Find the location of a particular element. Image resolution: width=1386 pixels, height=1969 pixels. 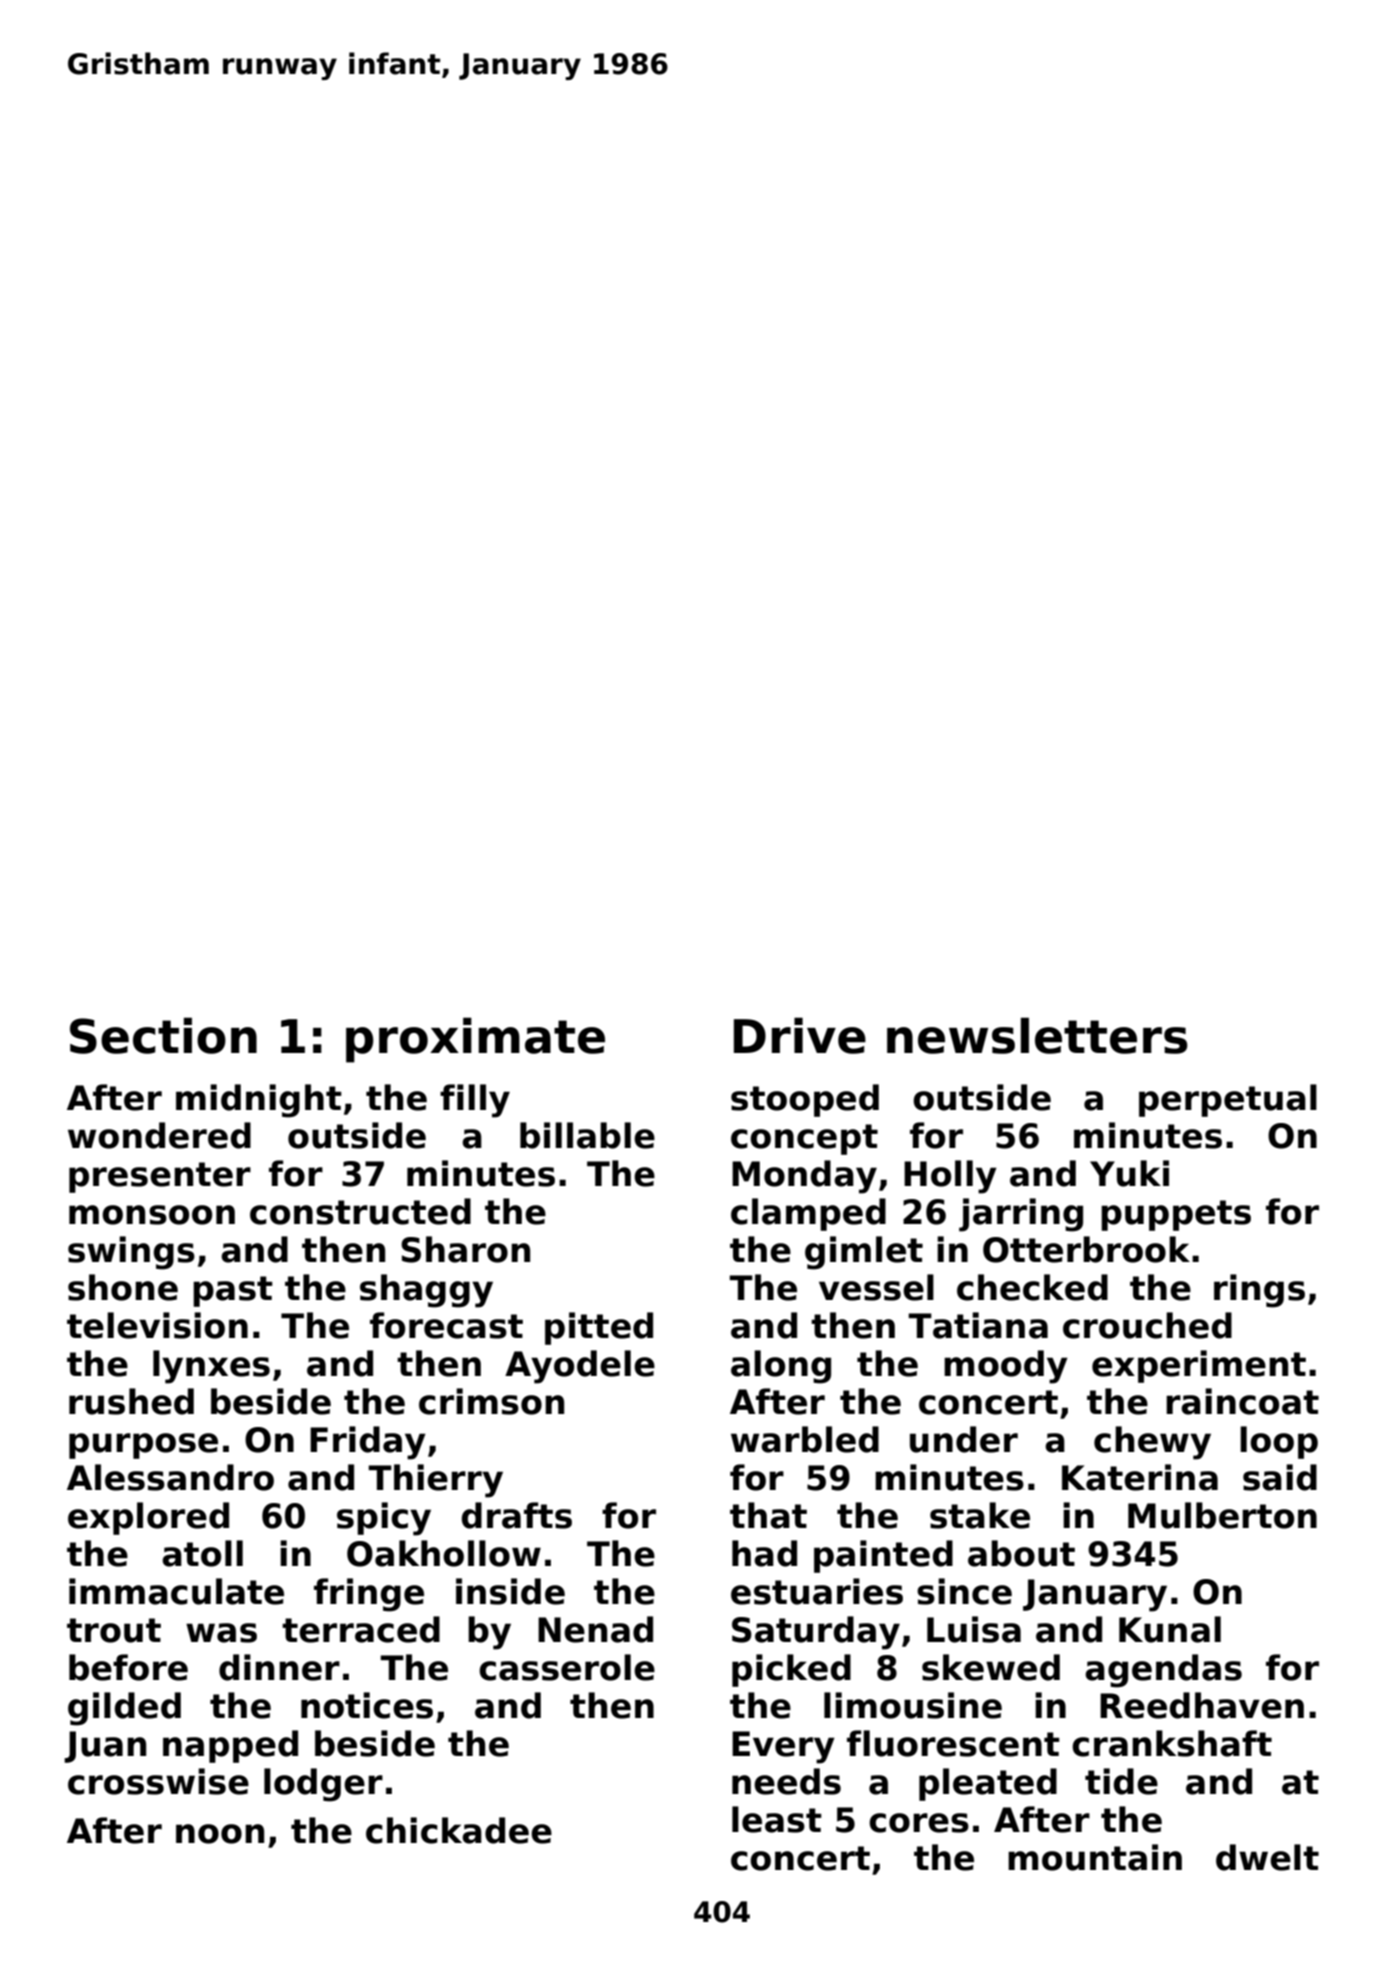

Section is located at coordinates (163, 1035).
